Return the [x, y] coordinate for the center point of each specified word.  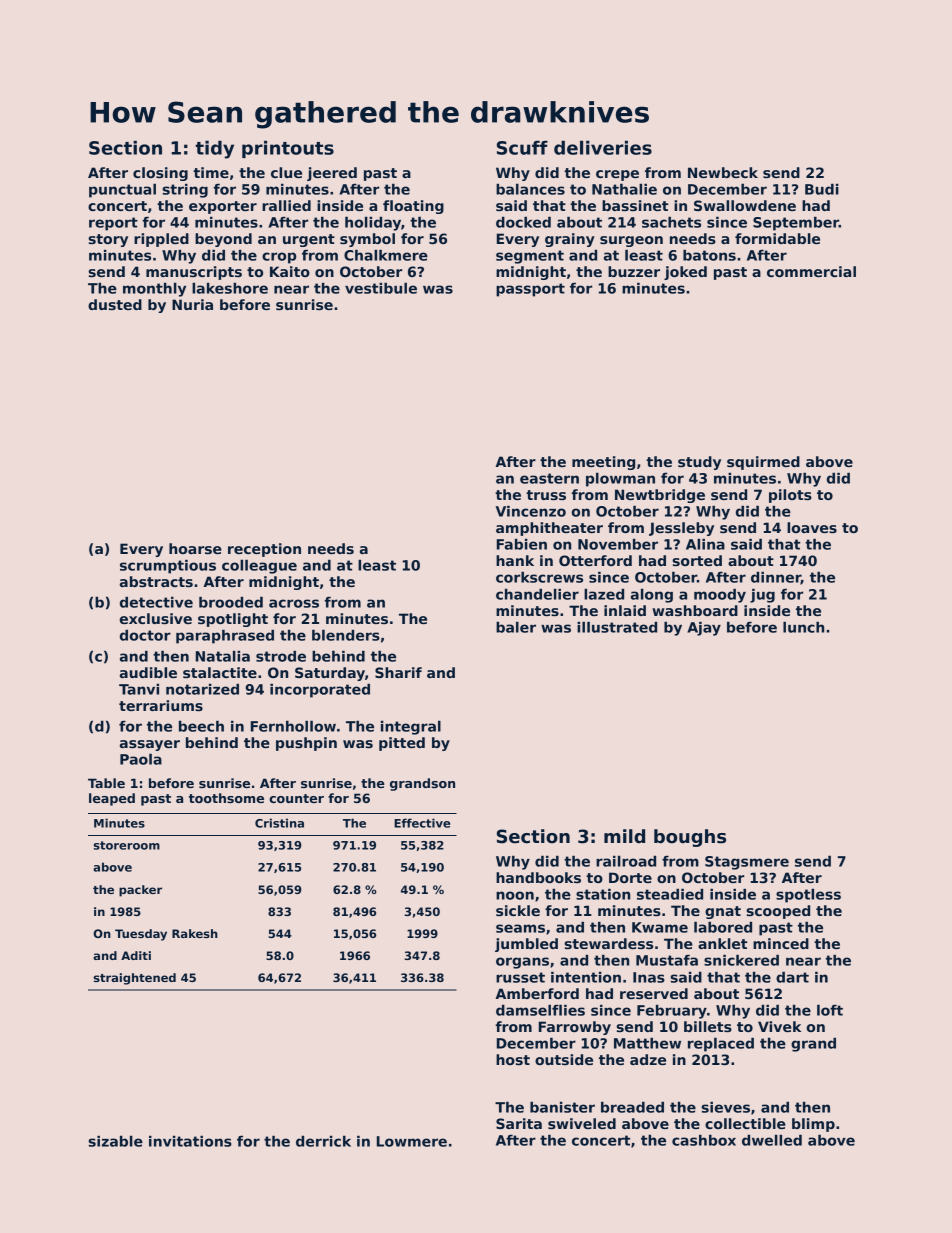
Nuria [192, 304]
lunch [803, 627]
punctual [122, 191]
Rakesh [195, 933]
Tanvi [139, 689]
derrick [323, 1141]
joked [685, 273]
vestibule [381, 288]
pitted [402, 744]
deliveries [603, 147]
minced [781, 943]
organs [522, 963]
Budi [822, 189]
